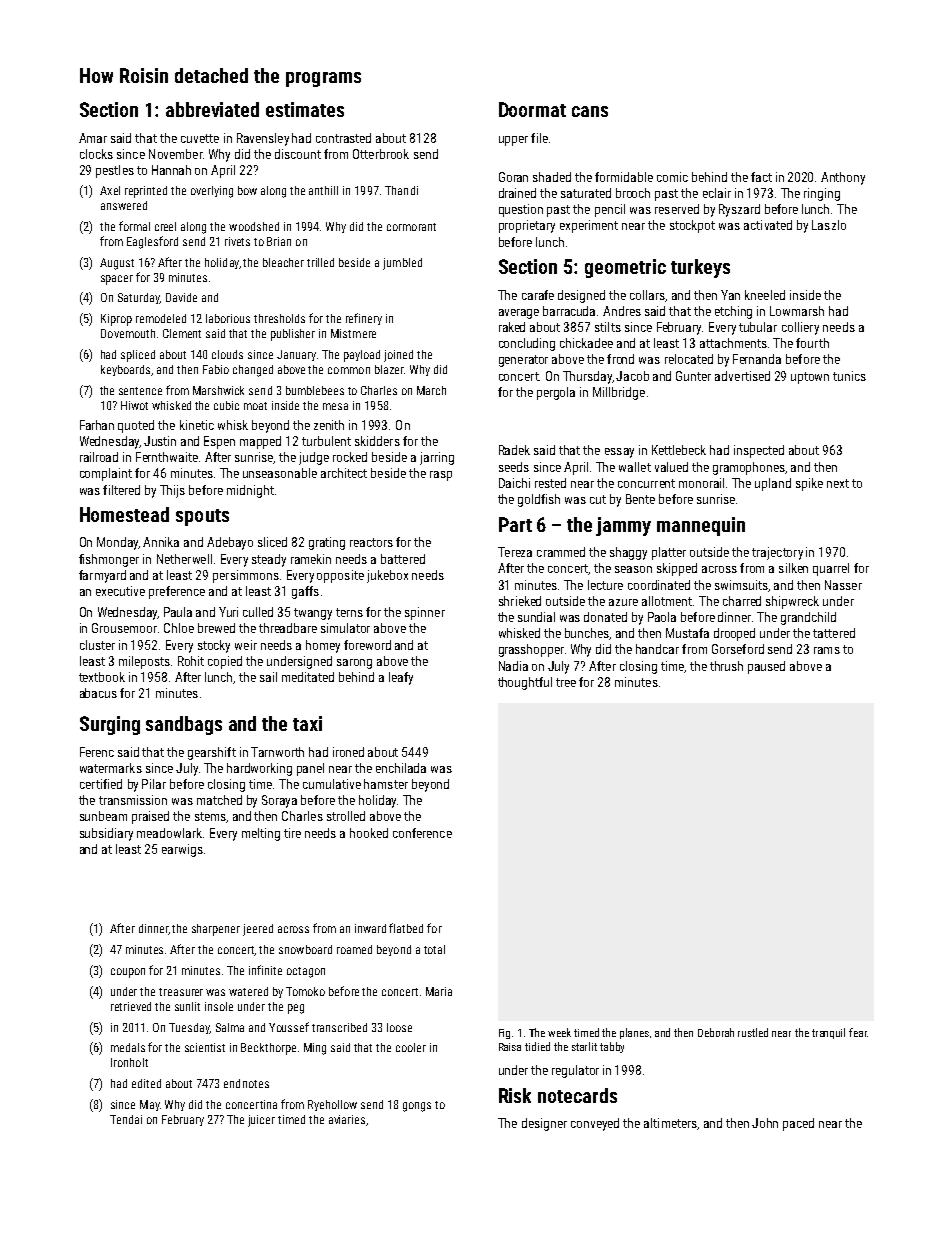 This page has width=952, height=1233. What do you see at coordinates (566, 682) in the page?
I see `tree` at bounding box center [566, 682].
